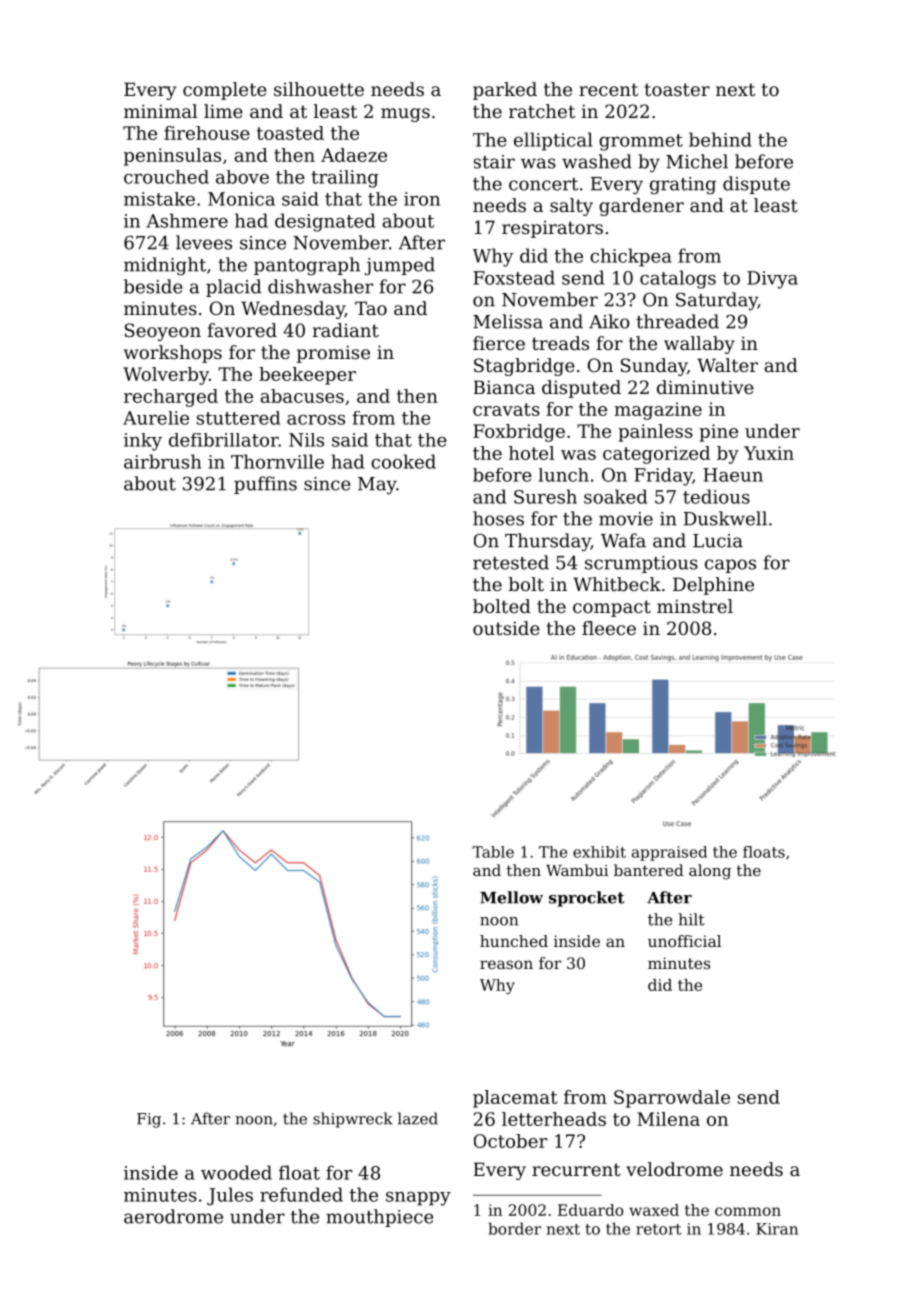 The height and width of the screenshot is (1308, 924). Describe the element at coordinates (371, 308) in the screenshot. I see `Tao` at that location.
